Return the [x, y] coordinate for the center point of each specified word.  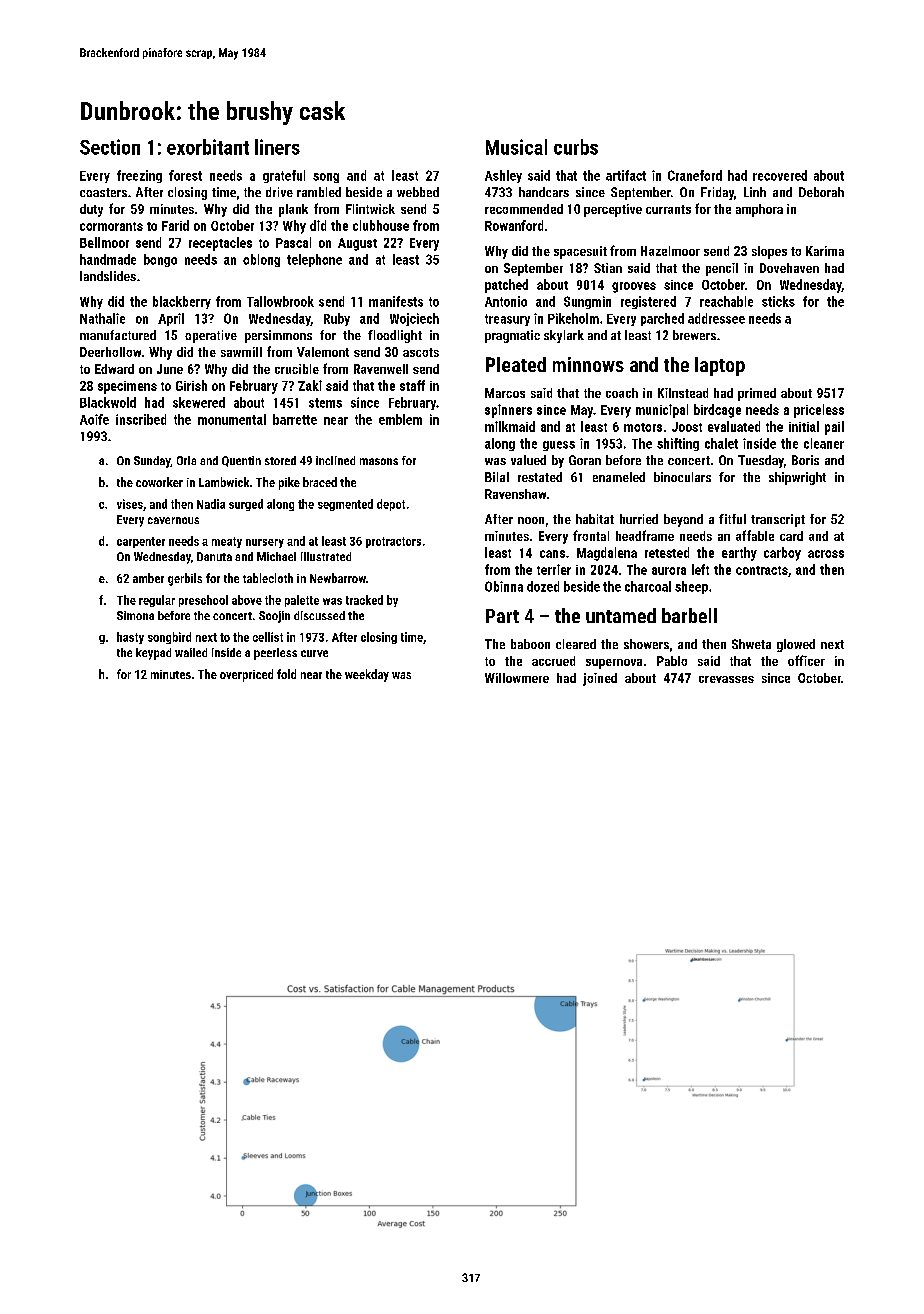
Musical [516, 147]
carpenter [141, 542]
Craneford [695, 175]
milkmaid [510, 426]
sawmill [241, 352]
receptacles [220, 244]
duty [91, 210]
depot [391, 505]
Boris [805, 460]
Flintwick [370, 209]
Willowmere [517, 678]
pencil [722, 269]
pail [834, 428]
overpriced [246, 675]
